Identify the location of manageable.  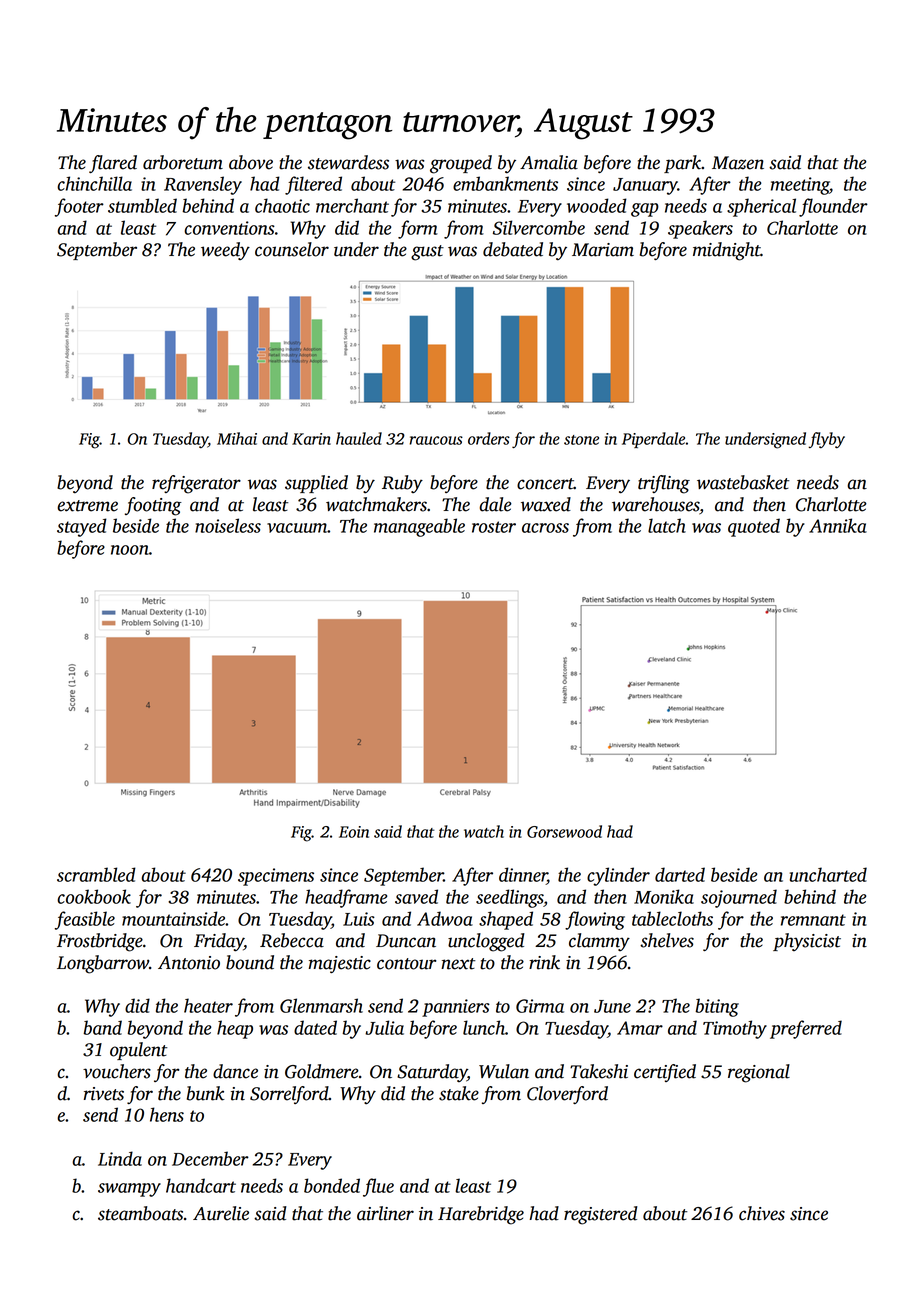
(419, 527).
